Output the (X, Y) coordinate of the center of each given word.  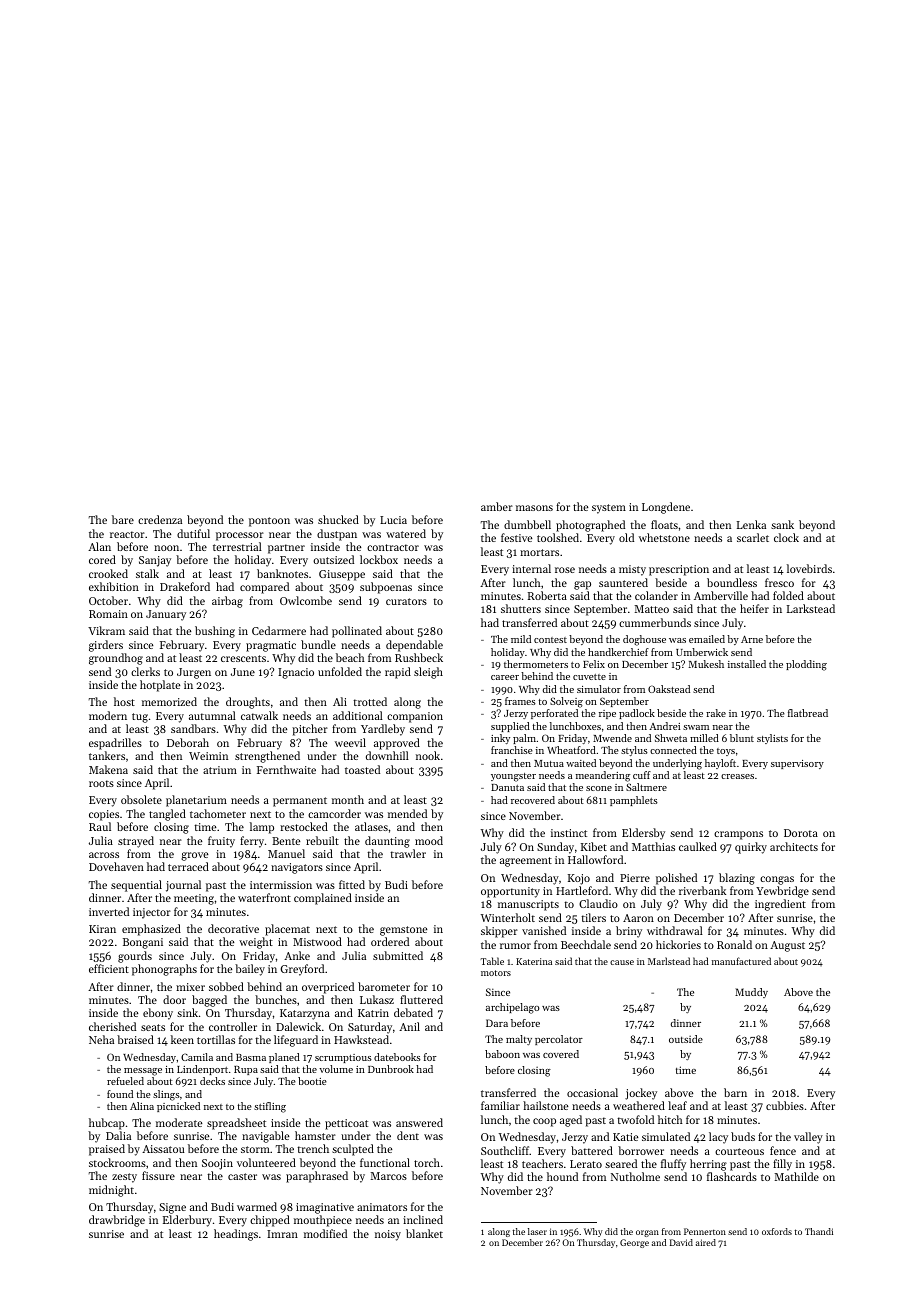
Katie (625, 1137)
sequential (136, 886)
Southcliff (505, 1150)
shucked (338, 519)
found (120, 1094)
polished (676, 879)
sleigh (428, 673)
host (124, 701)
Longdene (666, 508)
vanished (544, 930)
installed (747, 664)
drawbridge (117, 1221)
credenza (160, 519)
